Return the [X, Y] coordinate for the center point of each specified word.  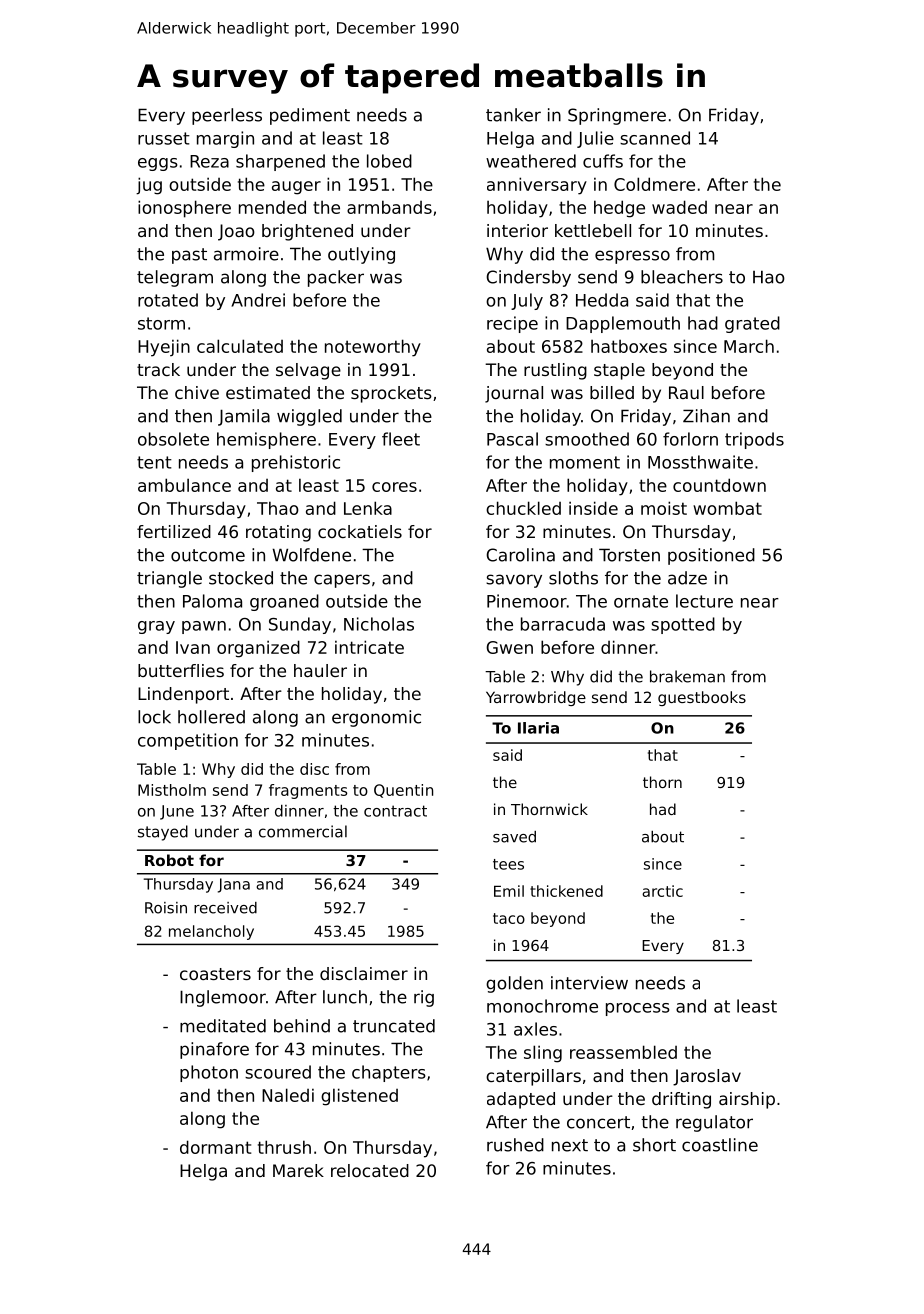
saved [514, 837]
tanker [513, 115]
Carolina [521, 555]
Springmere [617, 116]
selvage [308, 371]
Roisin [166, 908]
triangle [169, 579]
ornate [641, 601]
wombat [727, 508]
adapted [521, 1100]
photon [209, 1073]
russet [164, 138]
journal [514, 394]
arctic [662, 891]
